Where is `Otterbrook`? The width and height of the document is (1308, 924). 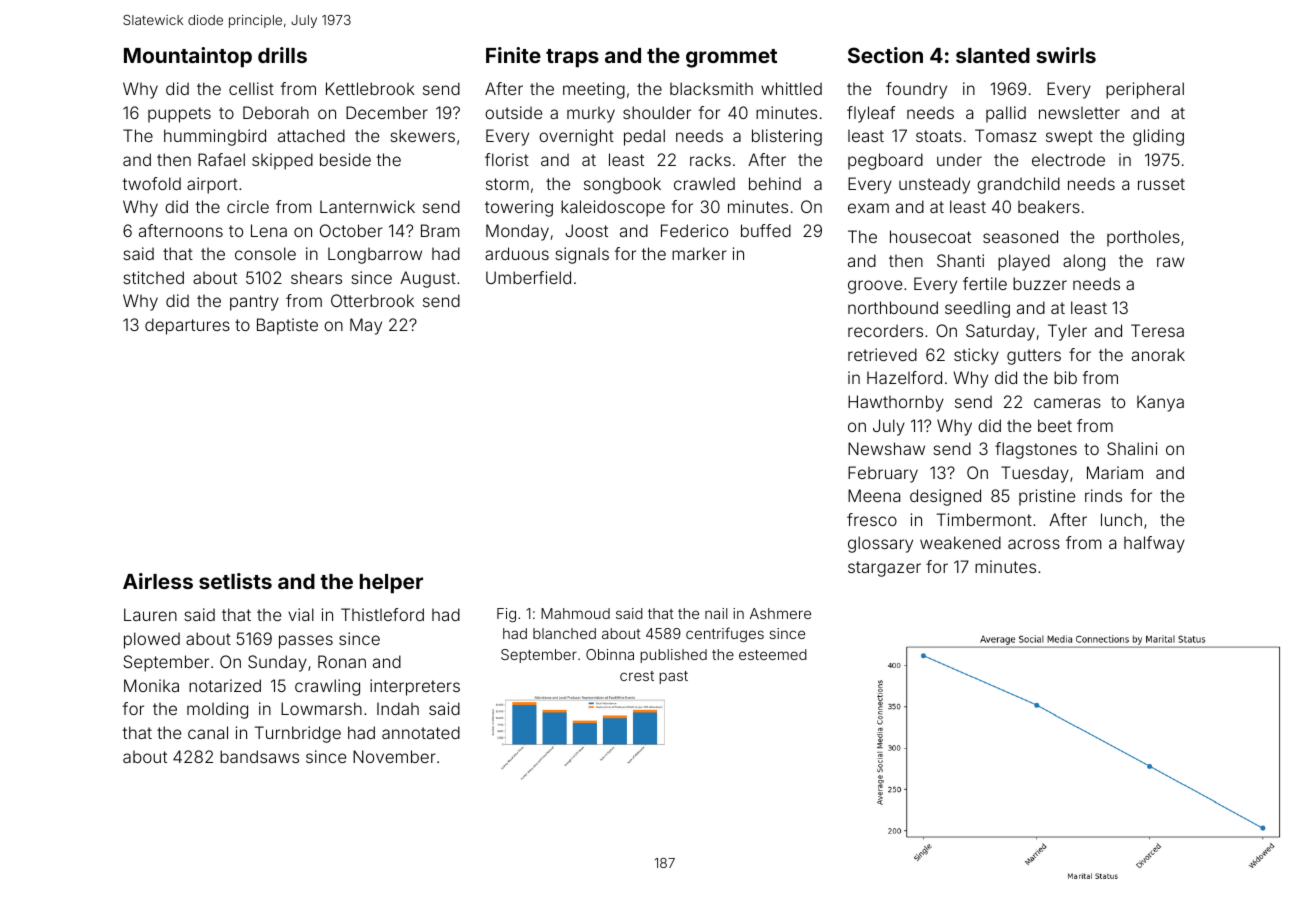 Otterbrook is located at coordinates (372, 300).
